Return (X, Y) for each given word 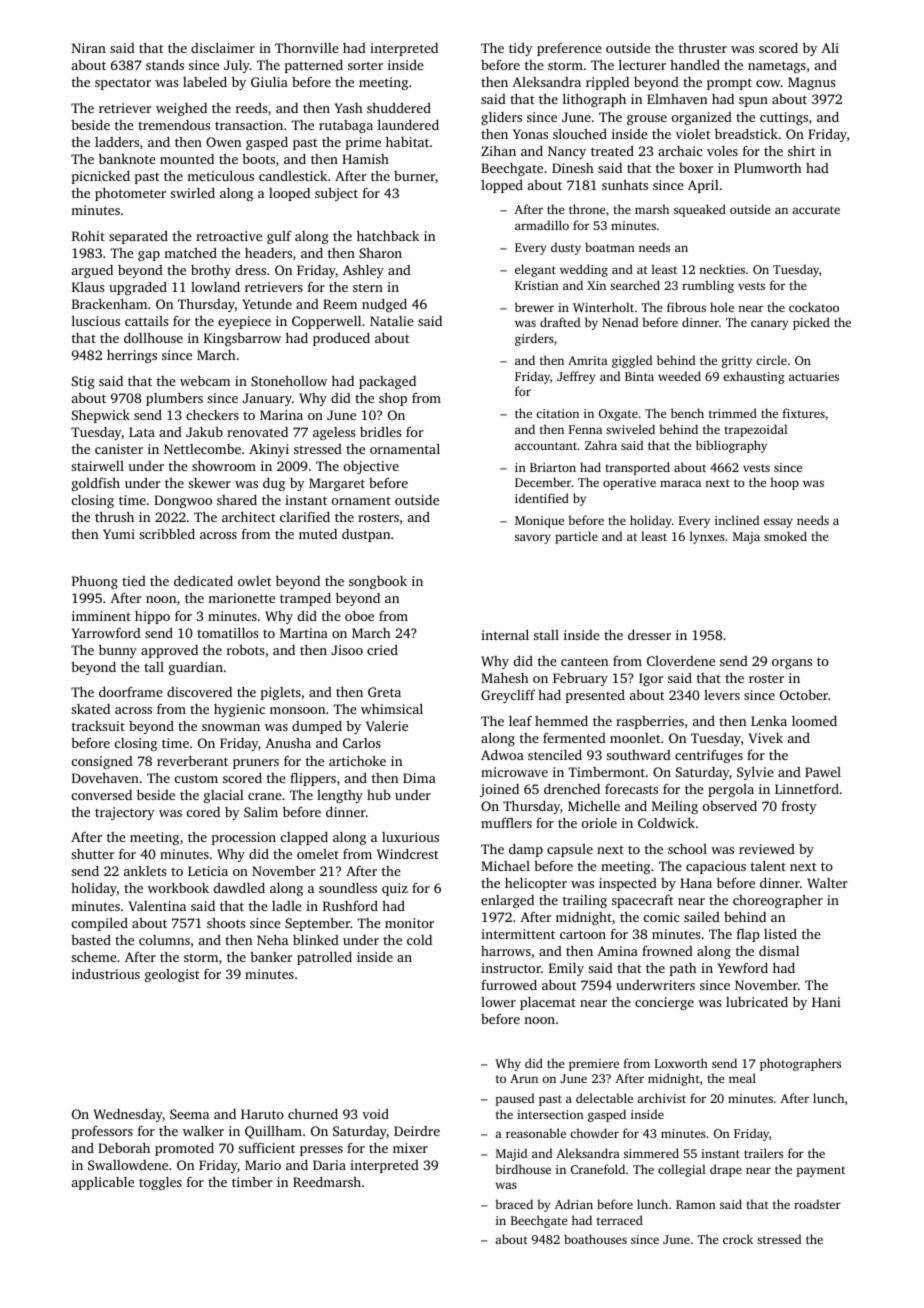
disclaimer (223, 47)
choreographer (778, 901)
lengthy (340, 796)
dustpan (366, 535)
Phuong (95, 582)
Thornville (307, 47)
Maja (746, 538)
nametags (777, 67)
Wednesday (128, 1115)
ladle (287, 906)
